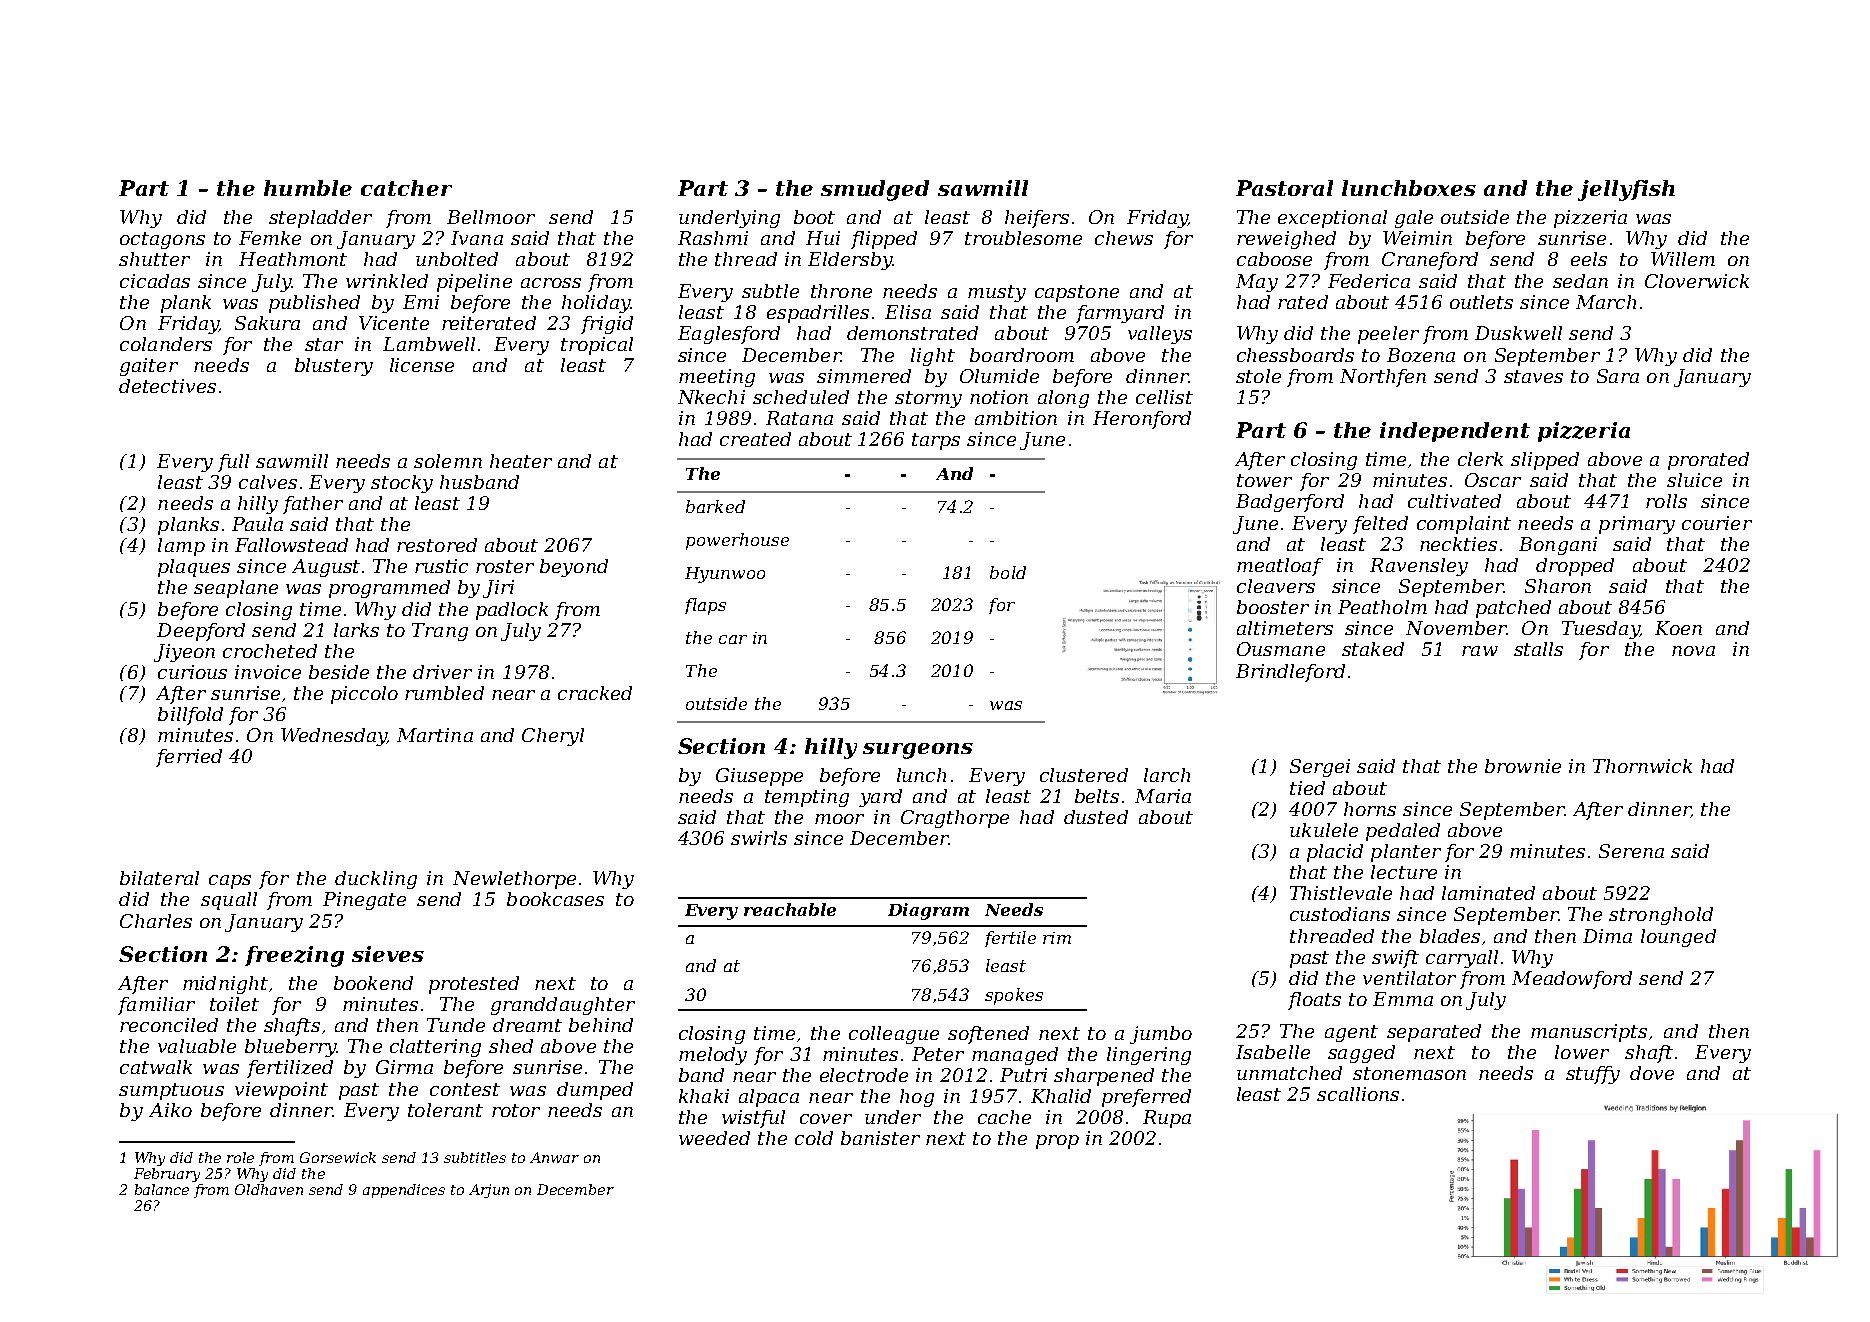 The height and width of the page is (1322, 1870). I want to click on Sergei, so click(1320, 768).
